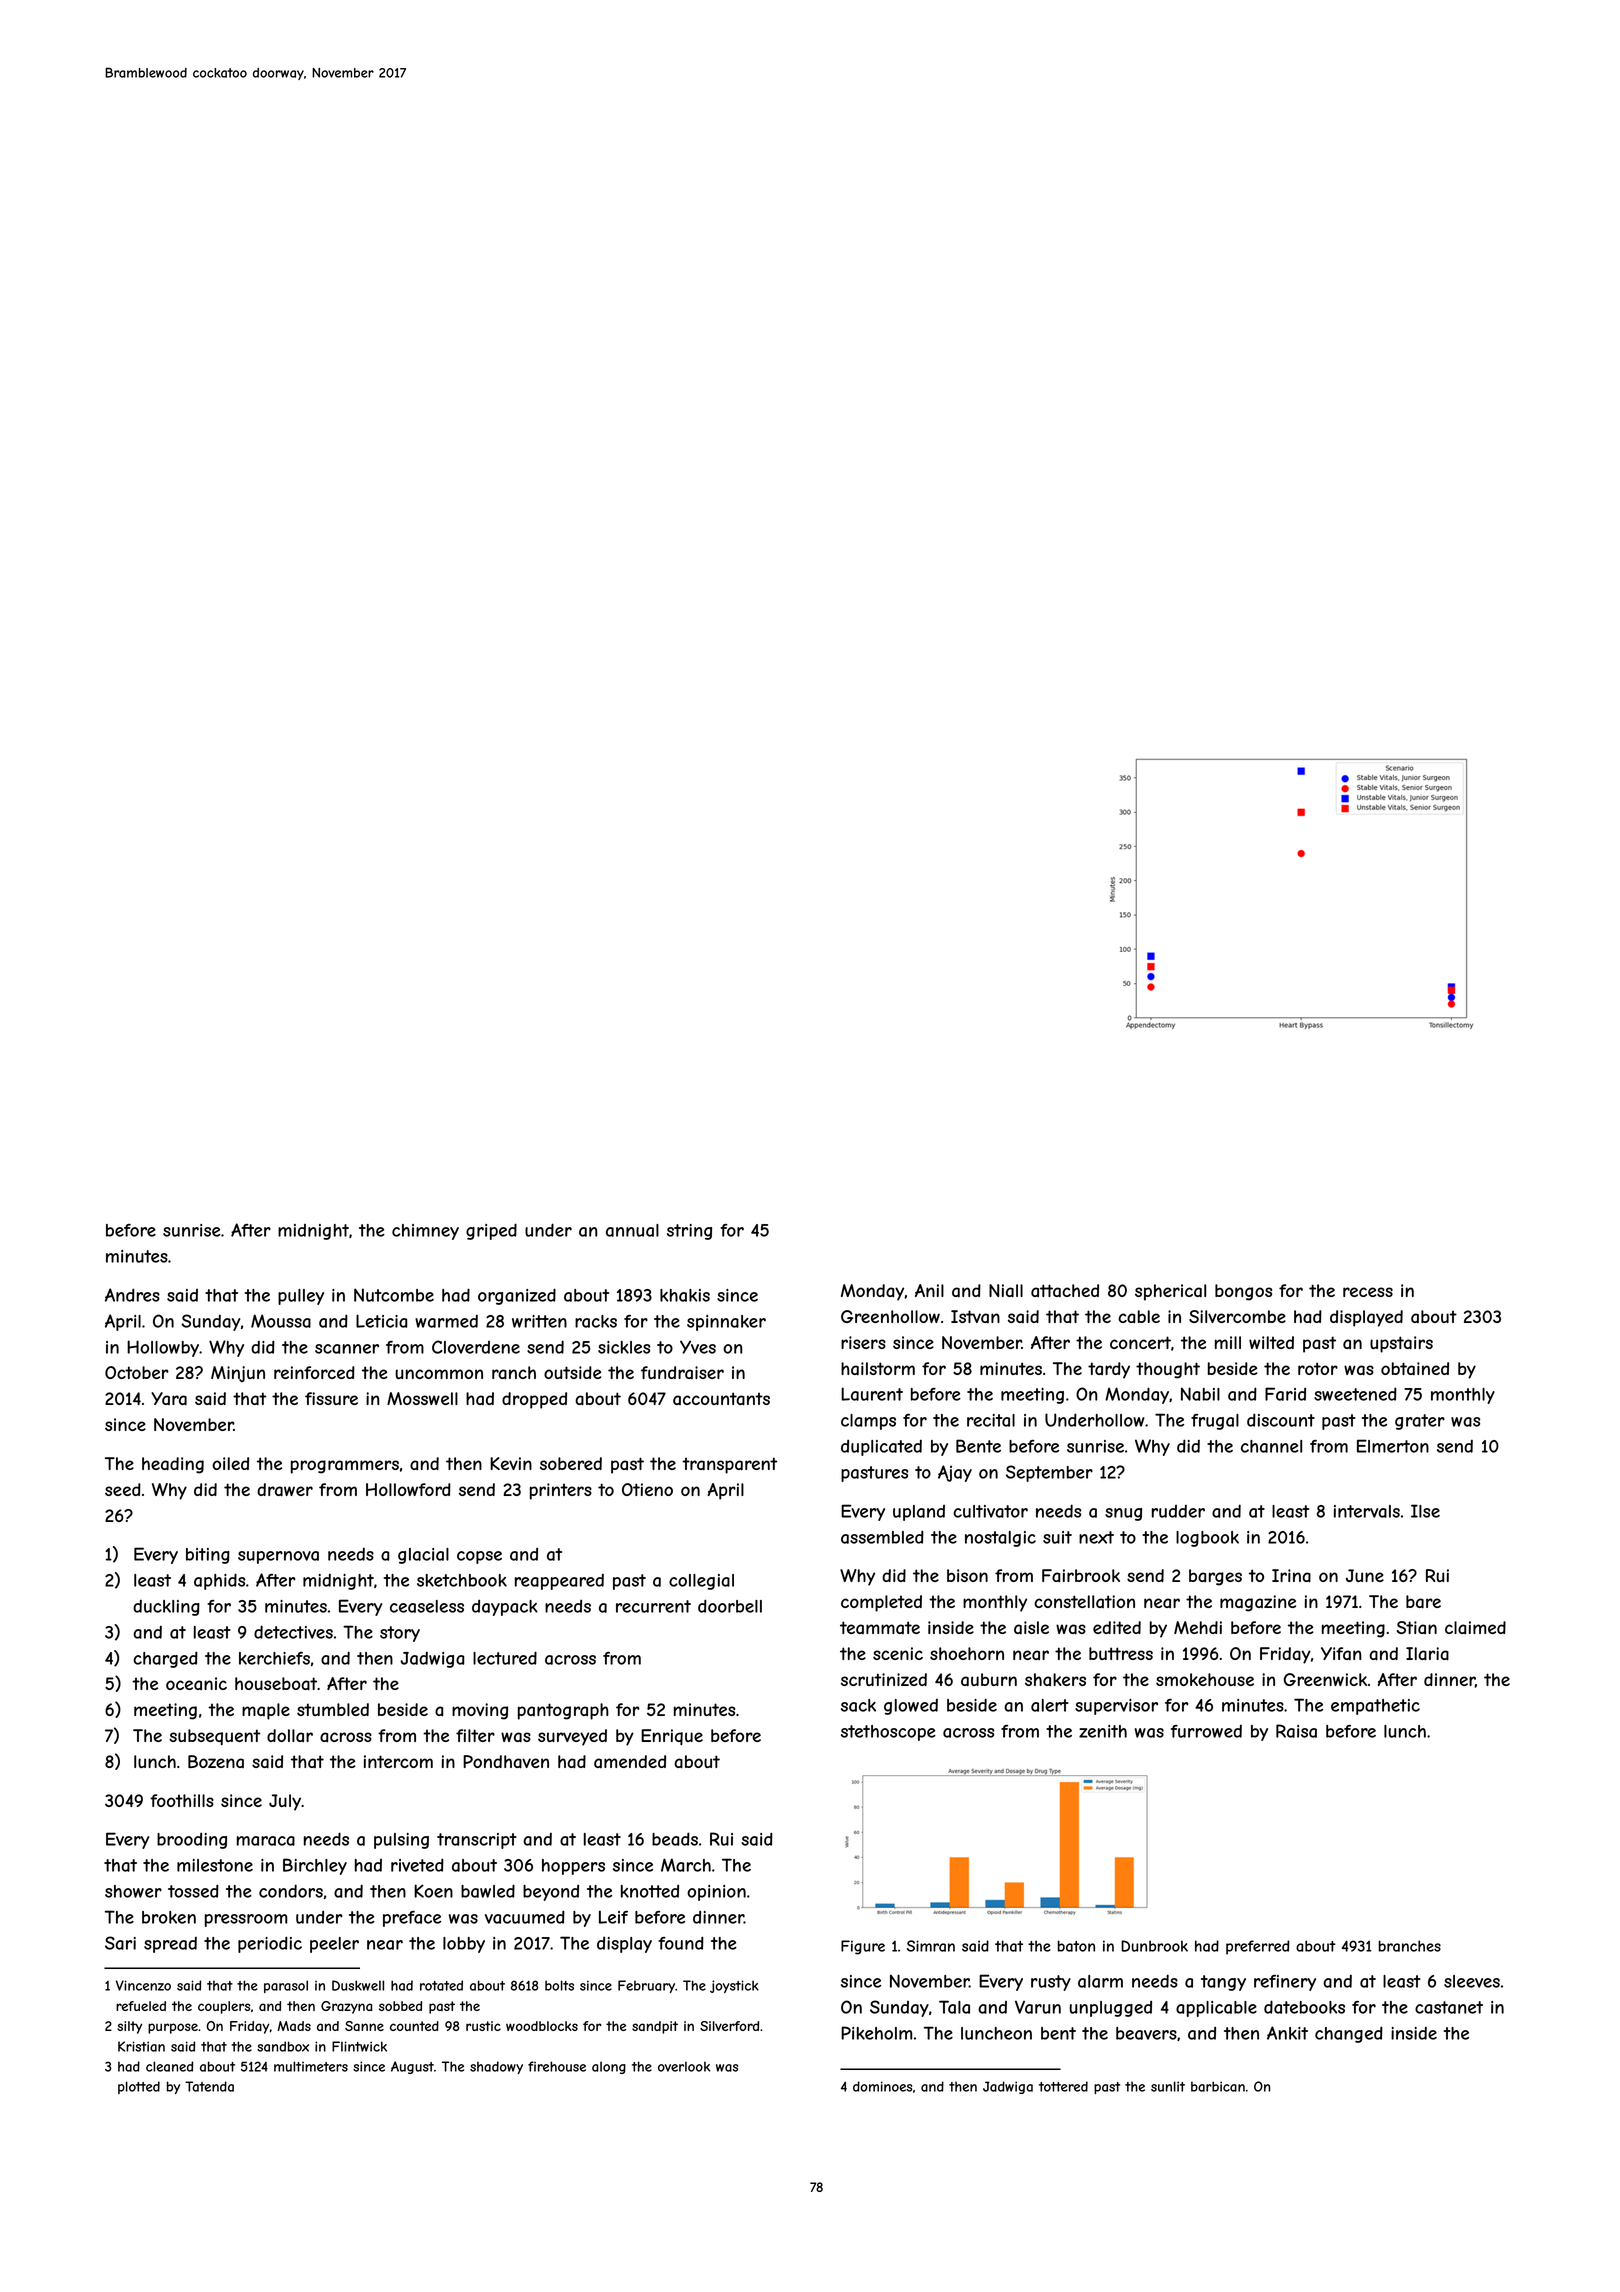 This page has height=2292, width=1620. What do you see at coordinates (294, 2026) in the page?
I see `Mads` at bounding box center [294, 2026].
